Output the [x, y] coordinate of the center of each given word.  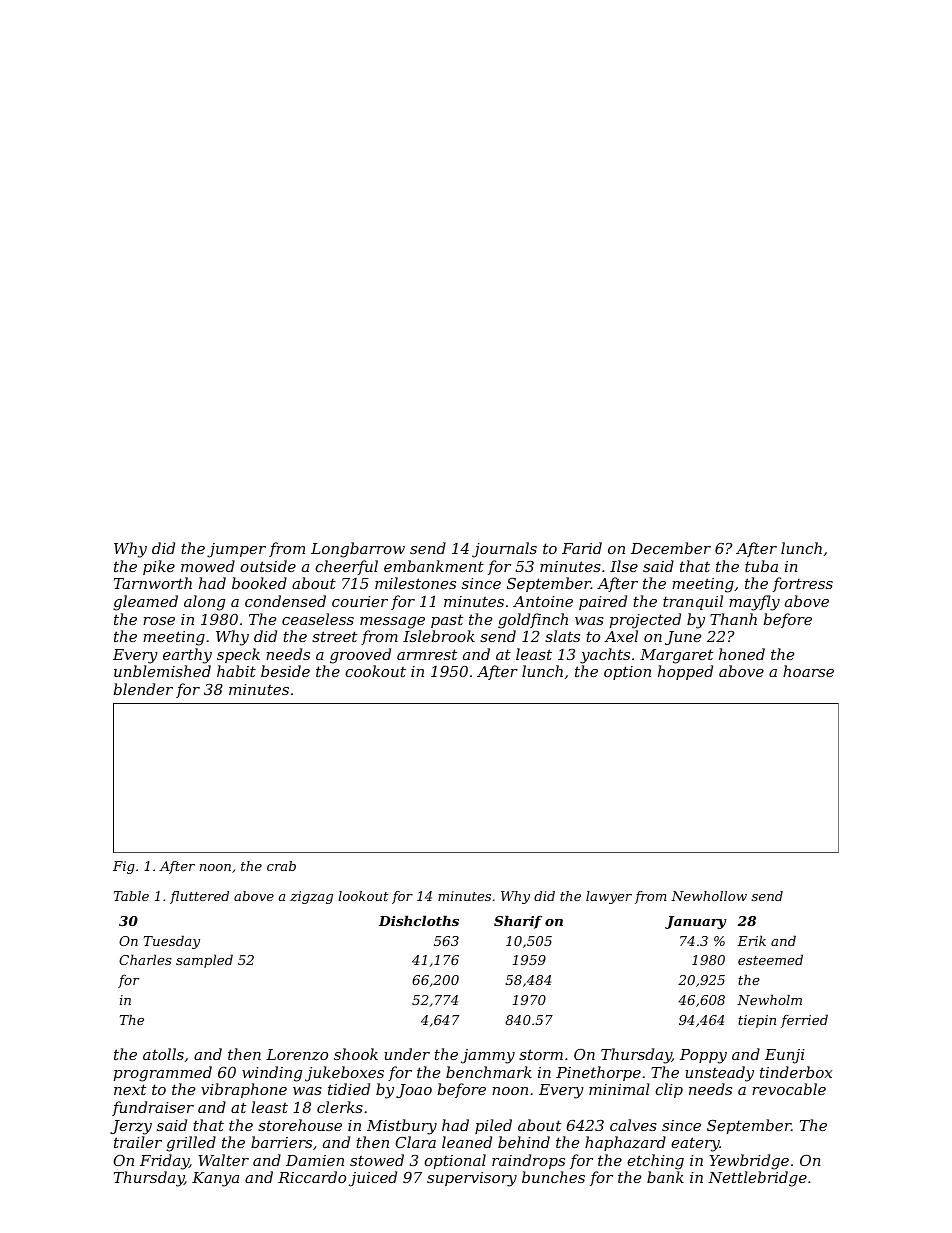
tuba [761, 566]
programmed [163, 1074]
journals [504, 550]
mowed [208, 566]
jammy [488, 1056]
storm [541, 1054]
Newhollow [709, 896]
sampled [204, 961]
